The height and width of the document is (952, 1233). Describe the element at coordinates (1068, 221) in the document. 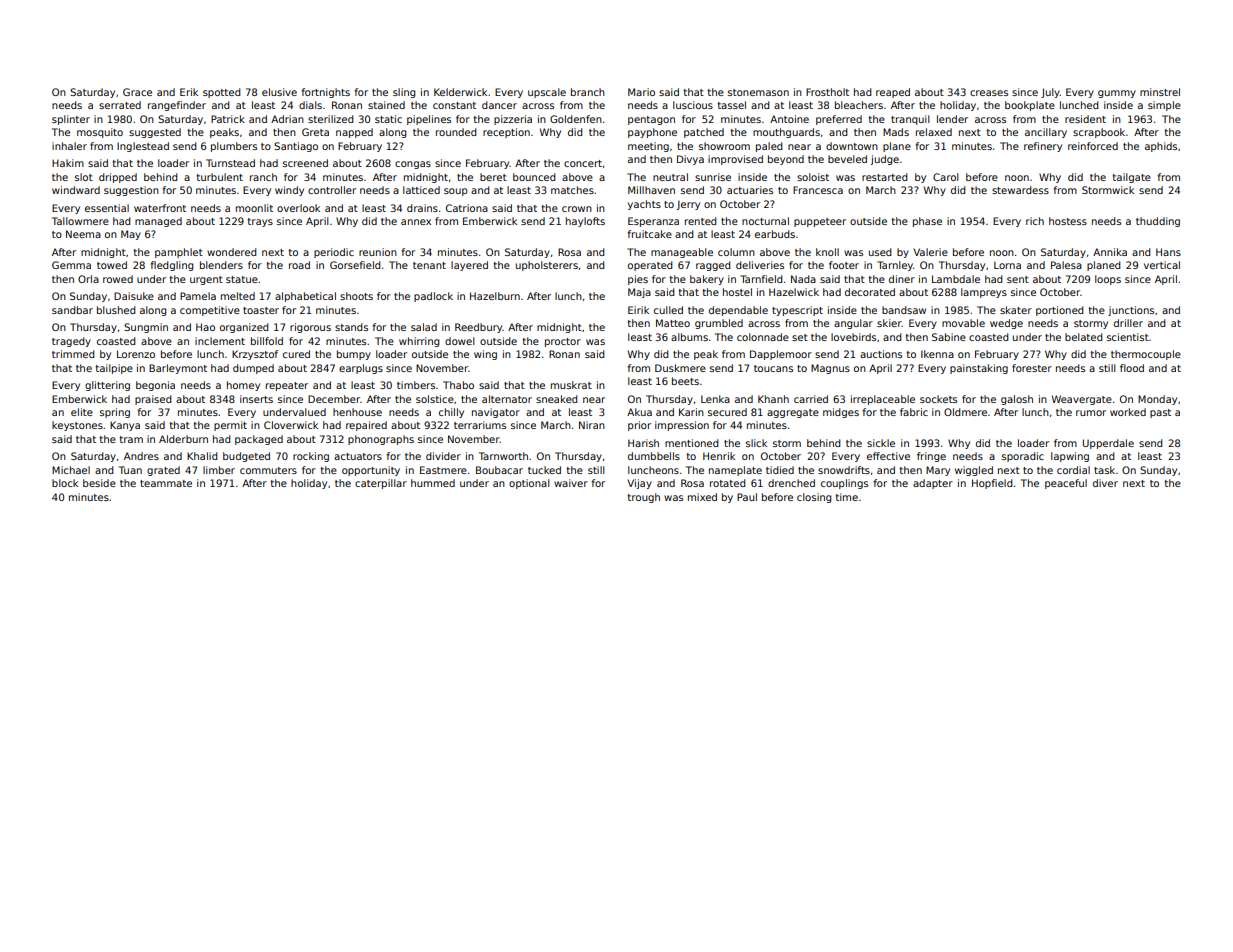

I see `hostess` at that location.
